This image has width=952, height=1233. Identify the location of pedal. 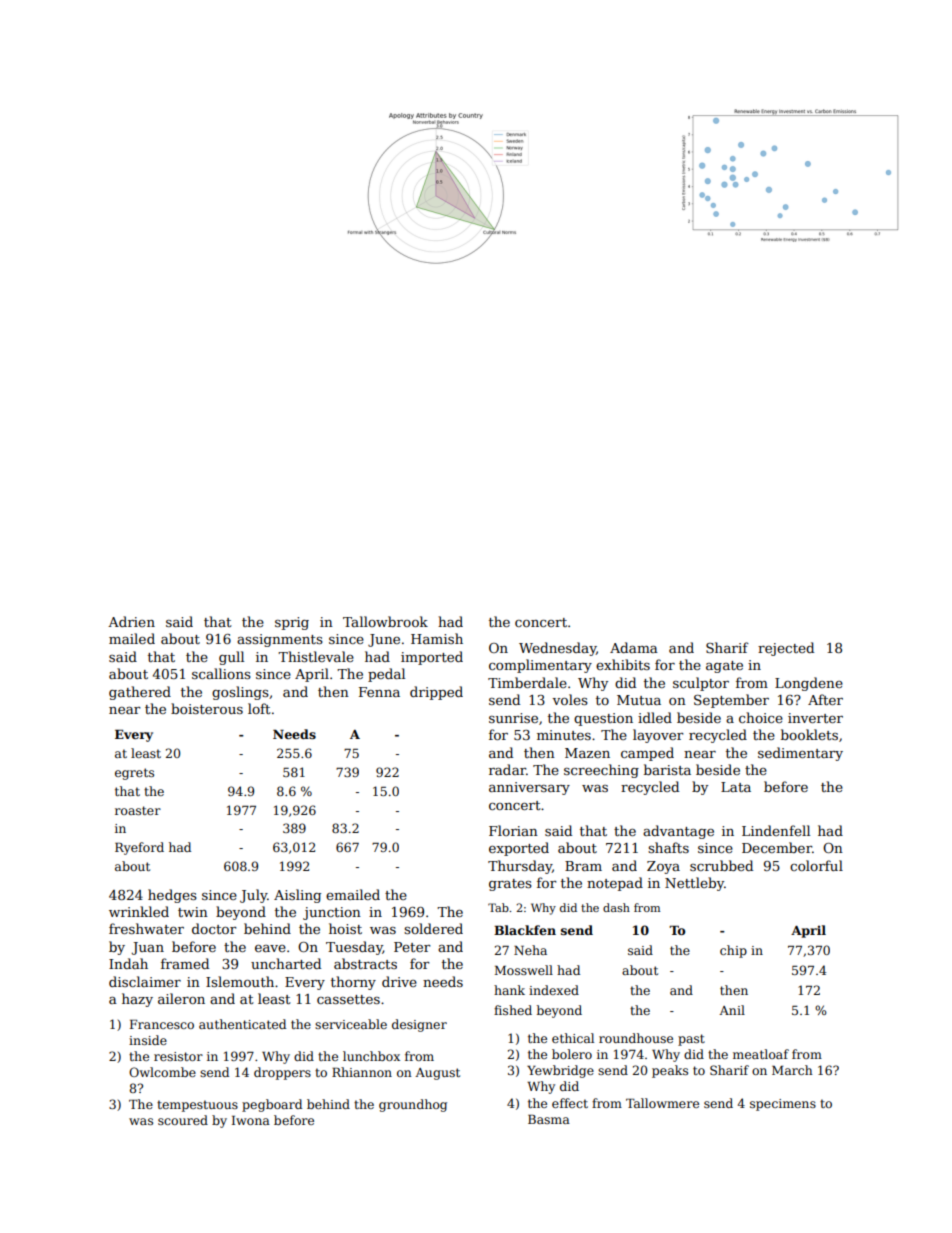
(386, 675).
